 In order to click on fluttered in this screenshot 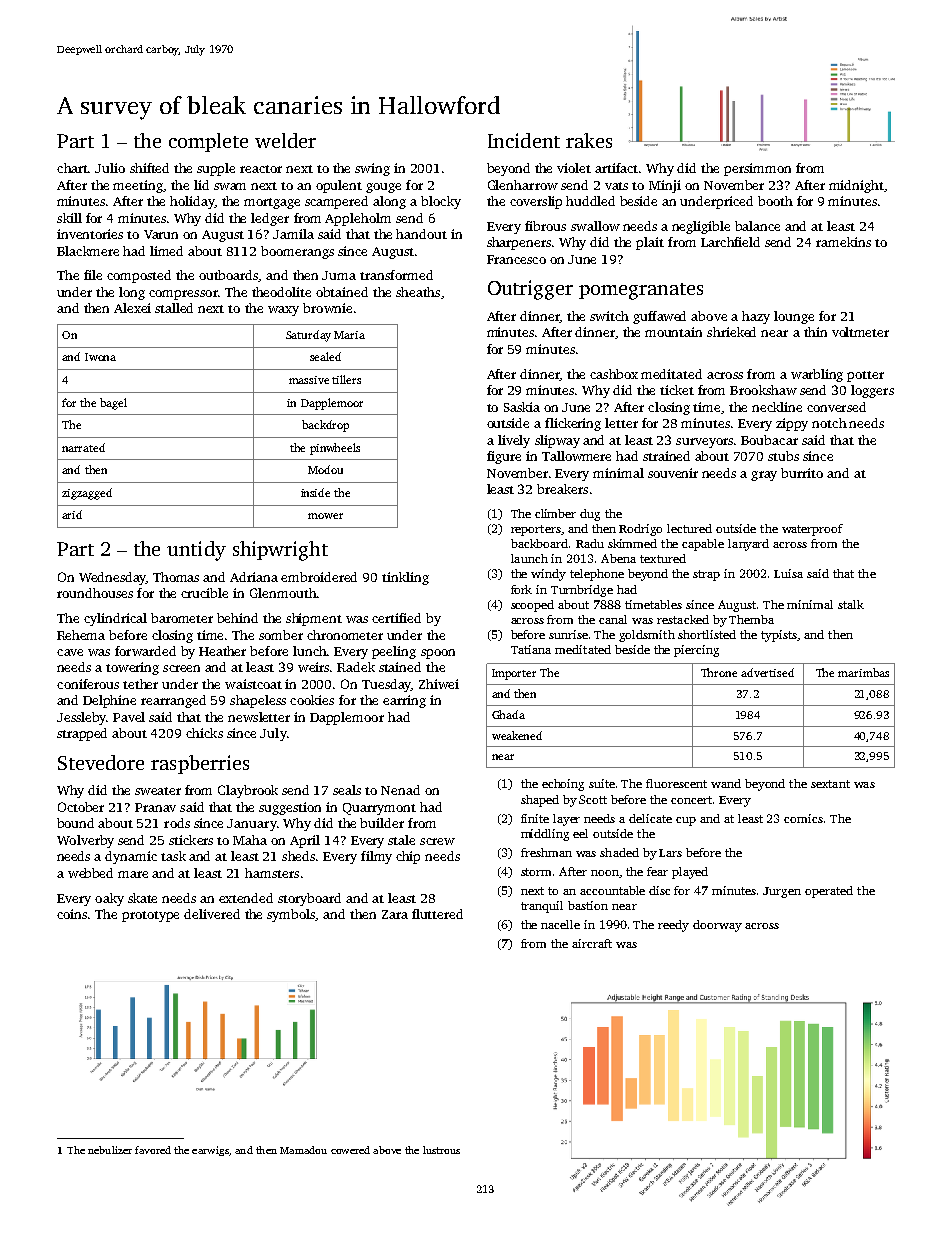, I will do `click(437, 914)`.
